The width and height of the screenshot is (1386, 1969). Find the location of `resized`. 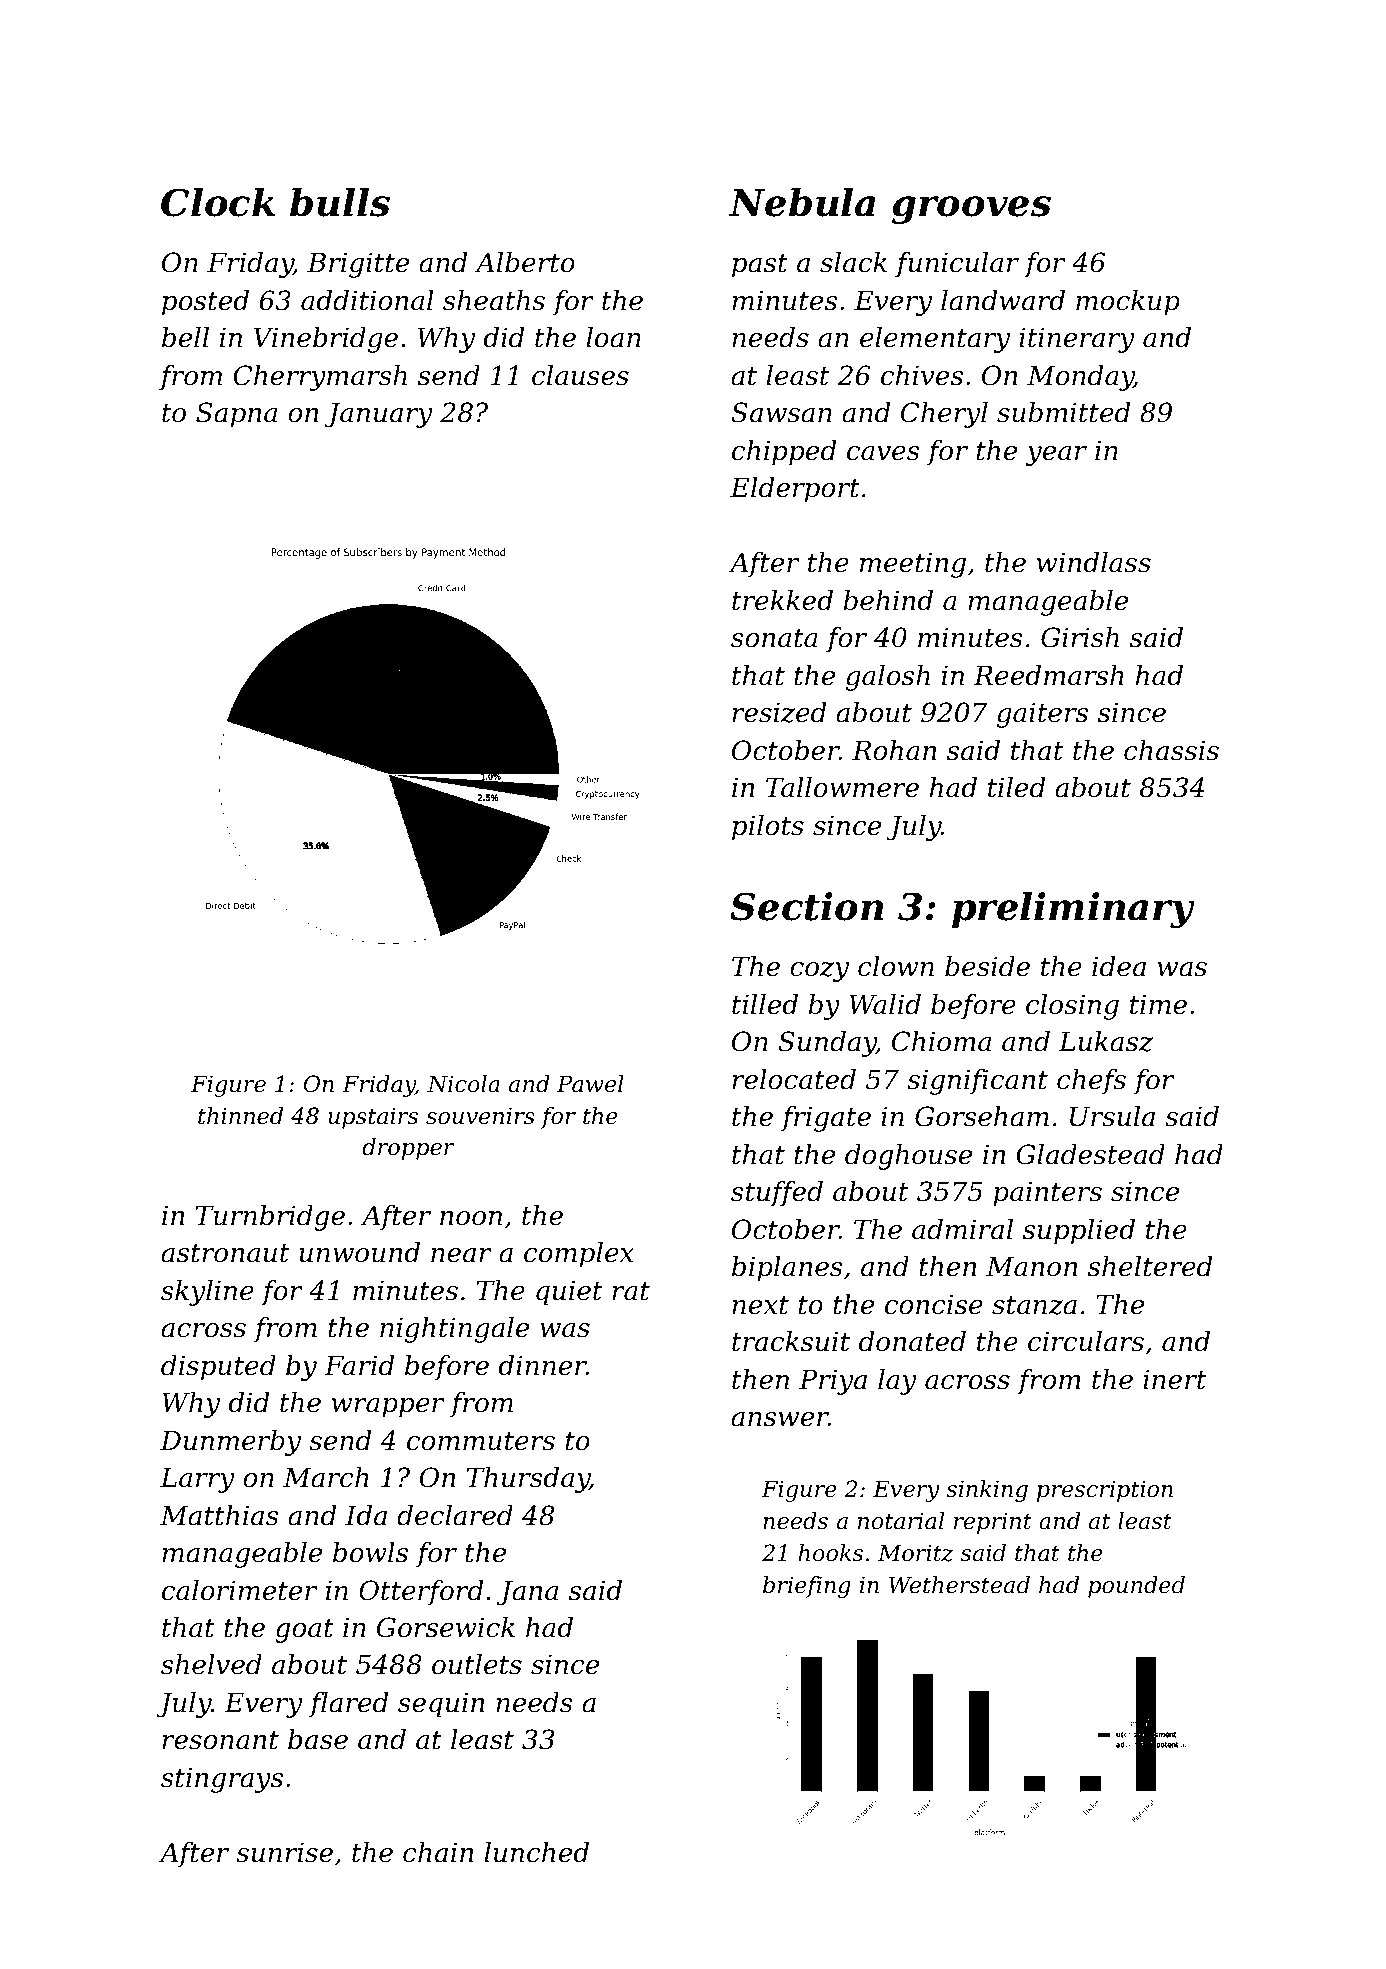

resized is located at coordinates (779, 712).
